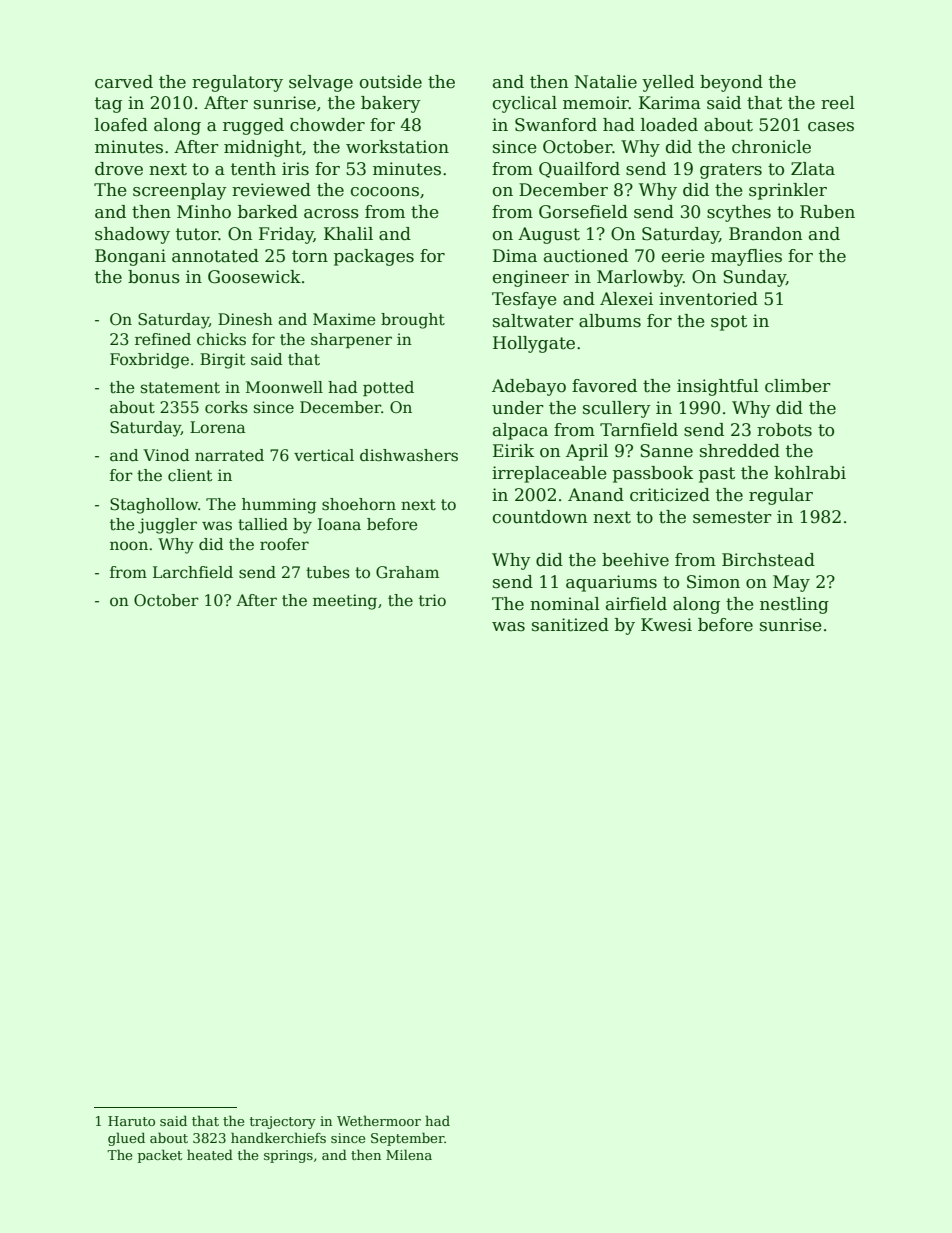 This document has width=952, height=1233. I want to click on Dima, so click(515, 256).
